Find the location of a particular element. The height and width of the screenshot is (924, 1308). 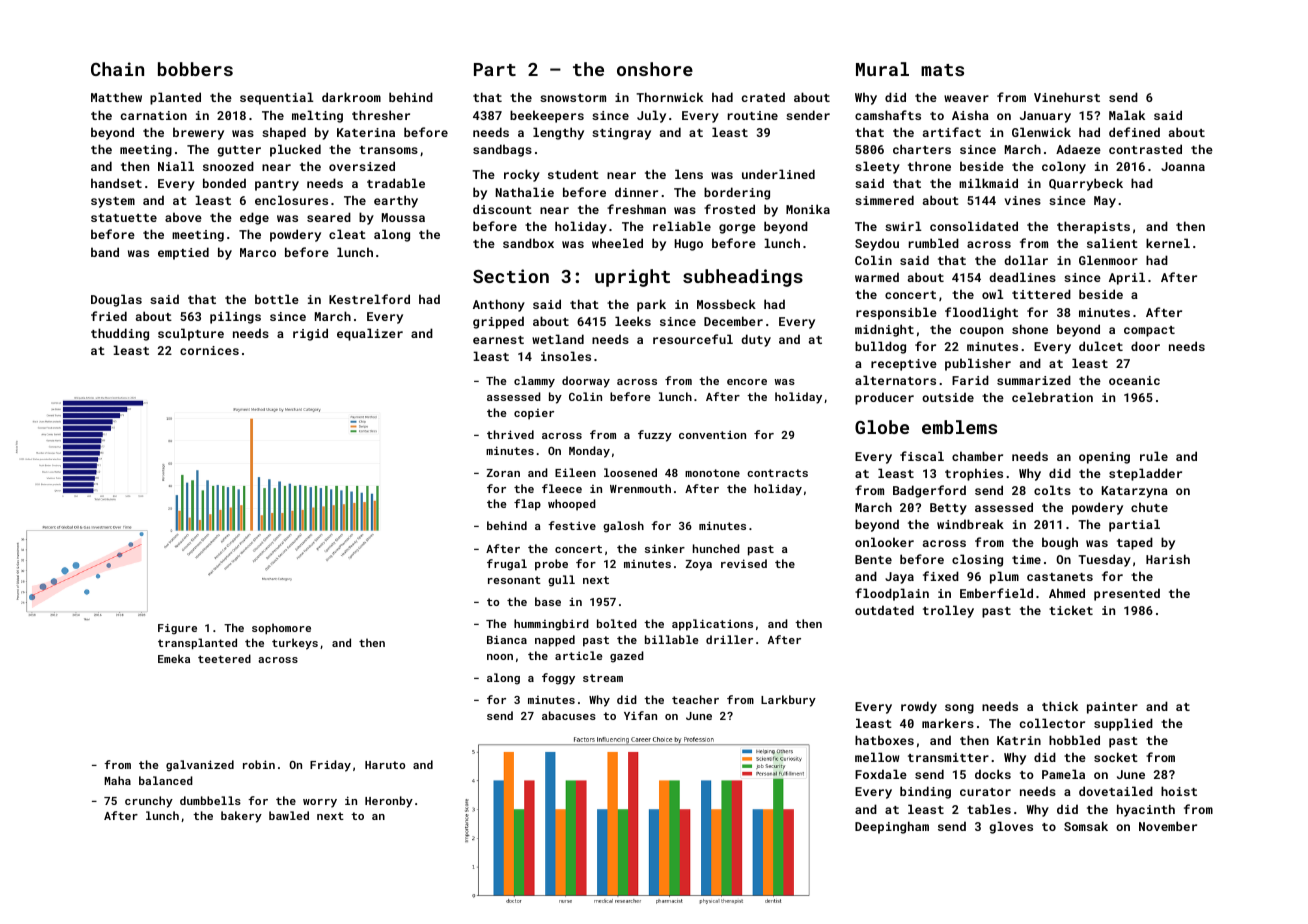

turkeys is located at coordinates (295, 644).
